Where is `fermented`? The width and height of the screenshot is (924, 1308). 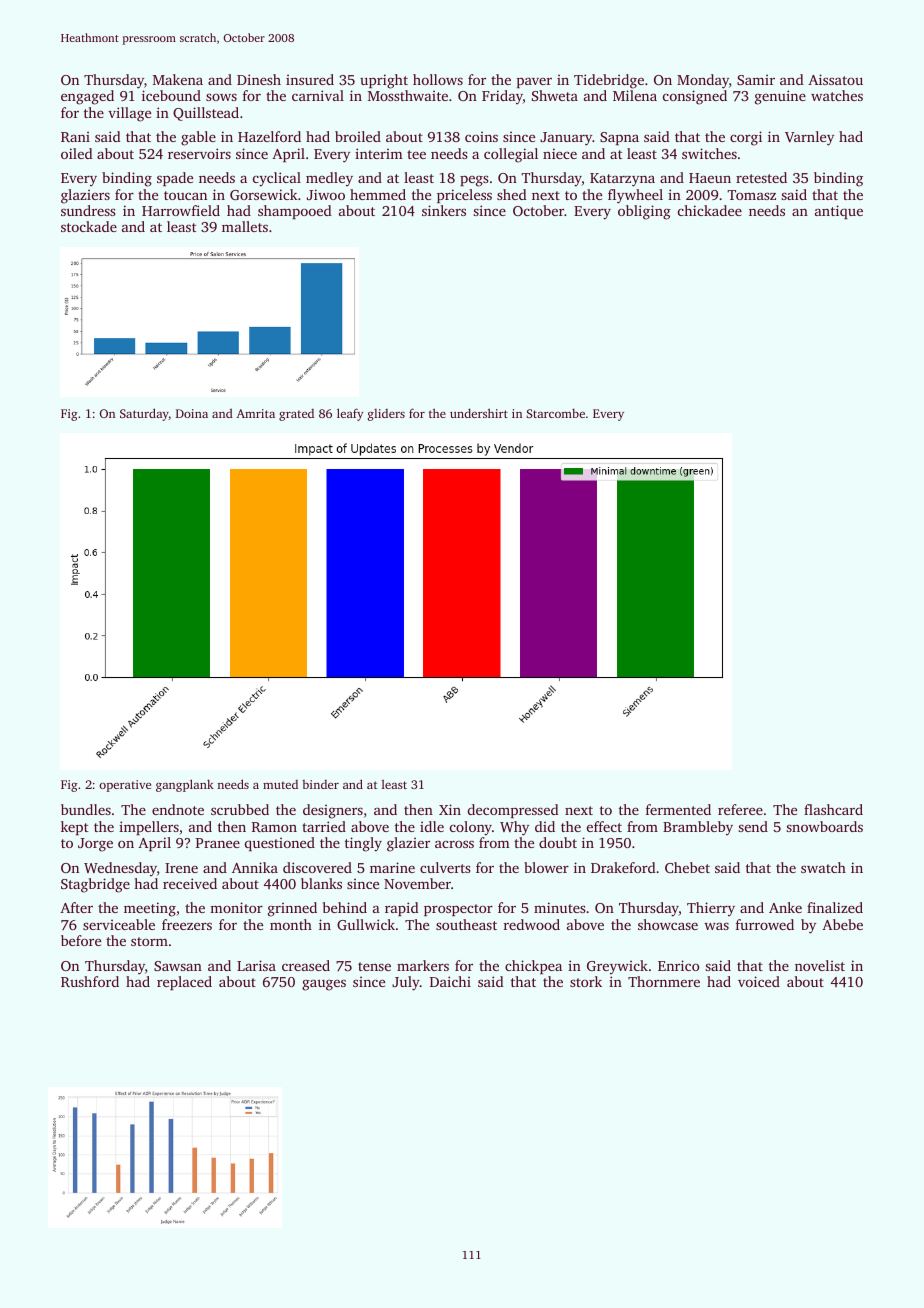
fermented is located at coordinates (678, 809).
